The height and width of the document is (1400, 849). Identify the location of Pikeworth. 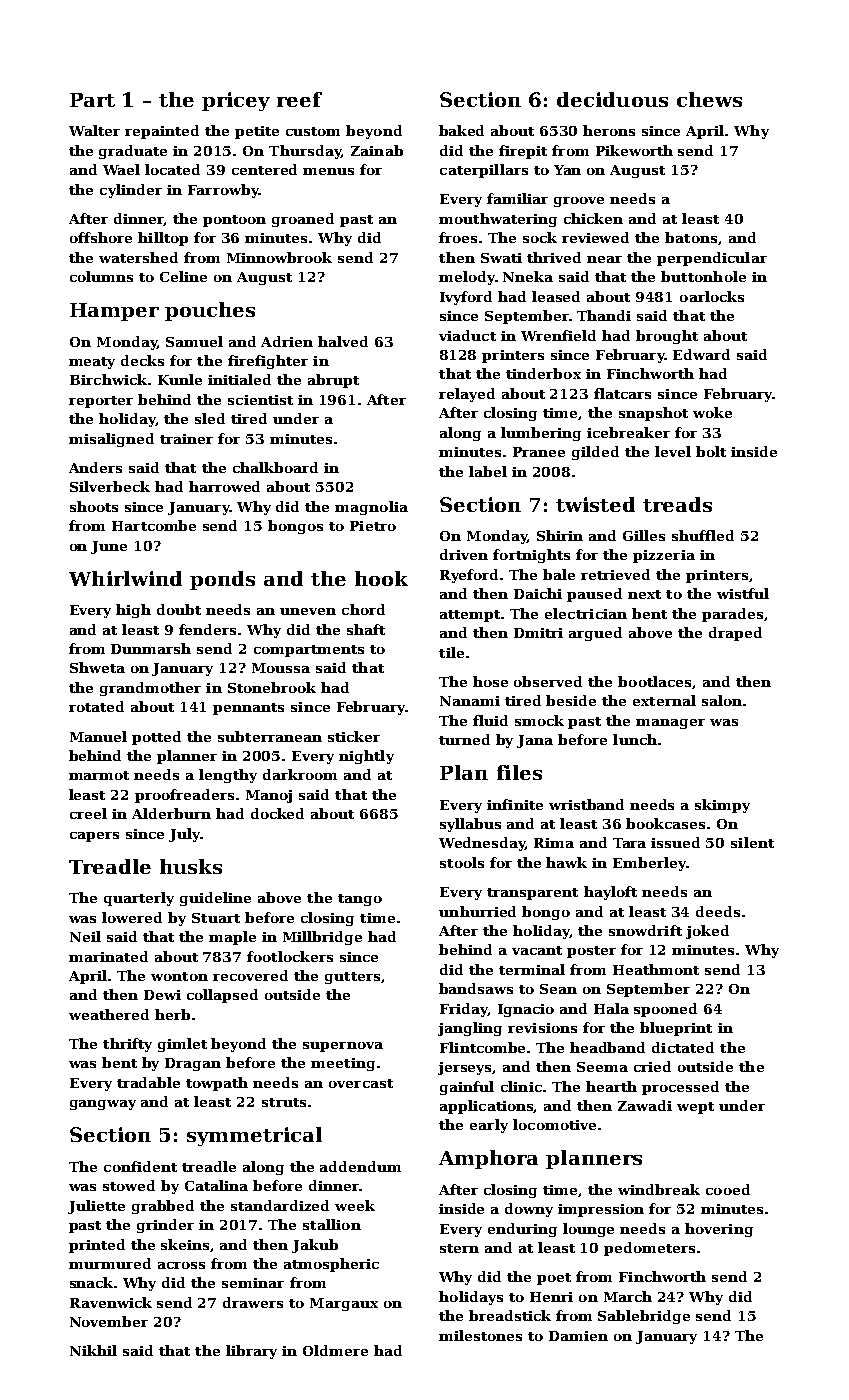
(634, 150).
